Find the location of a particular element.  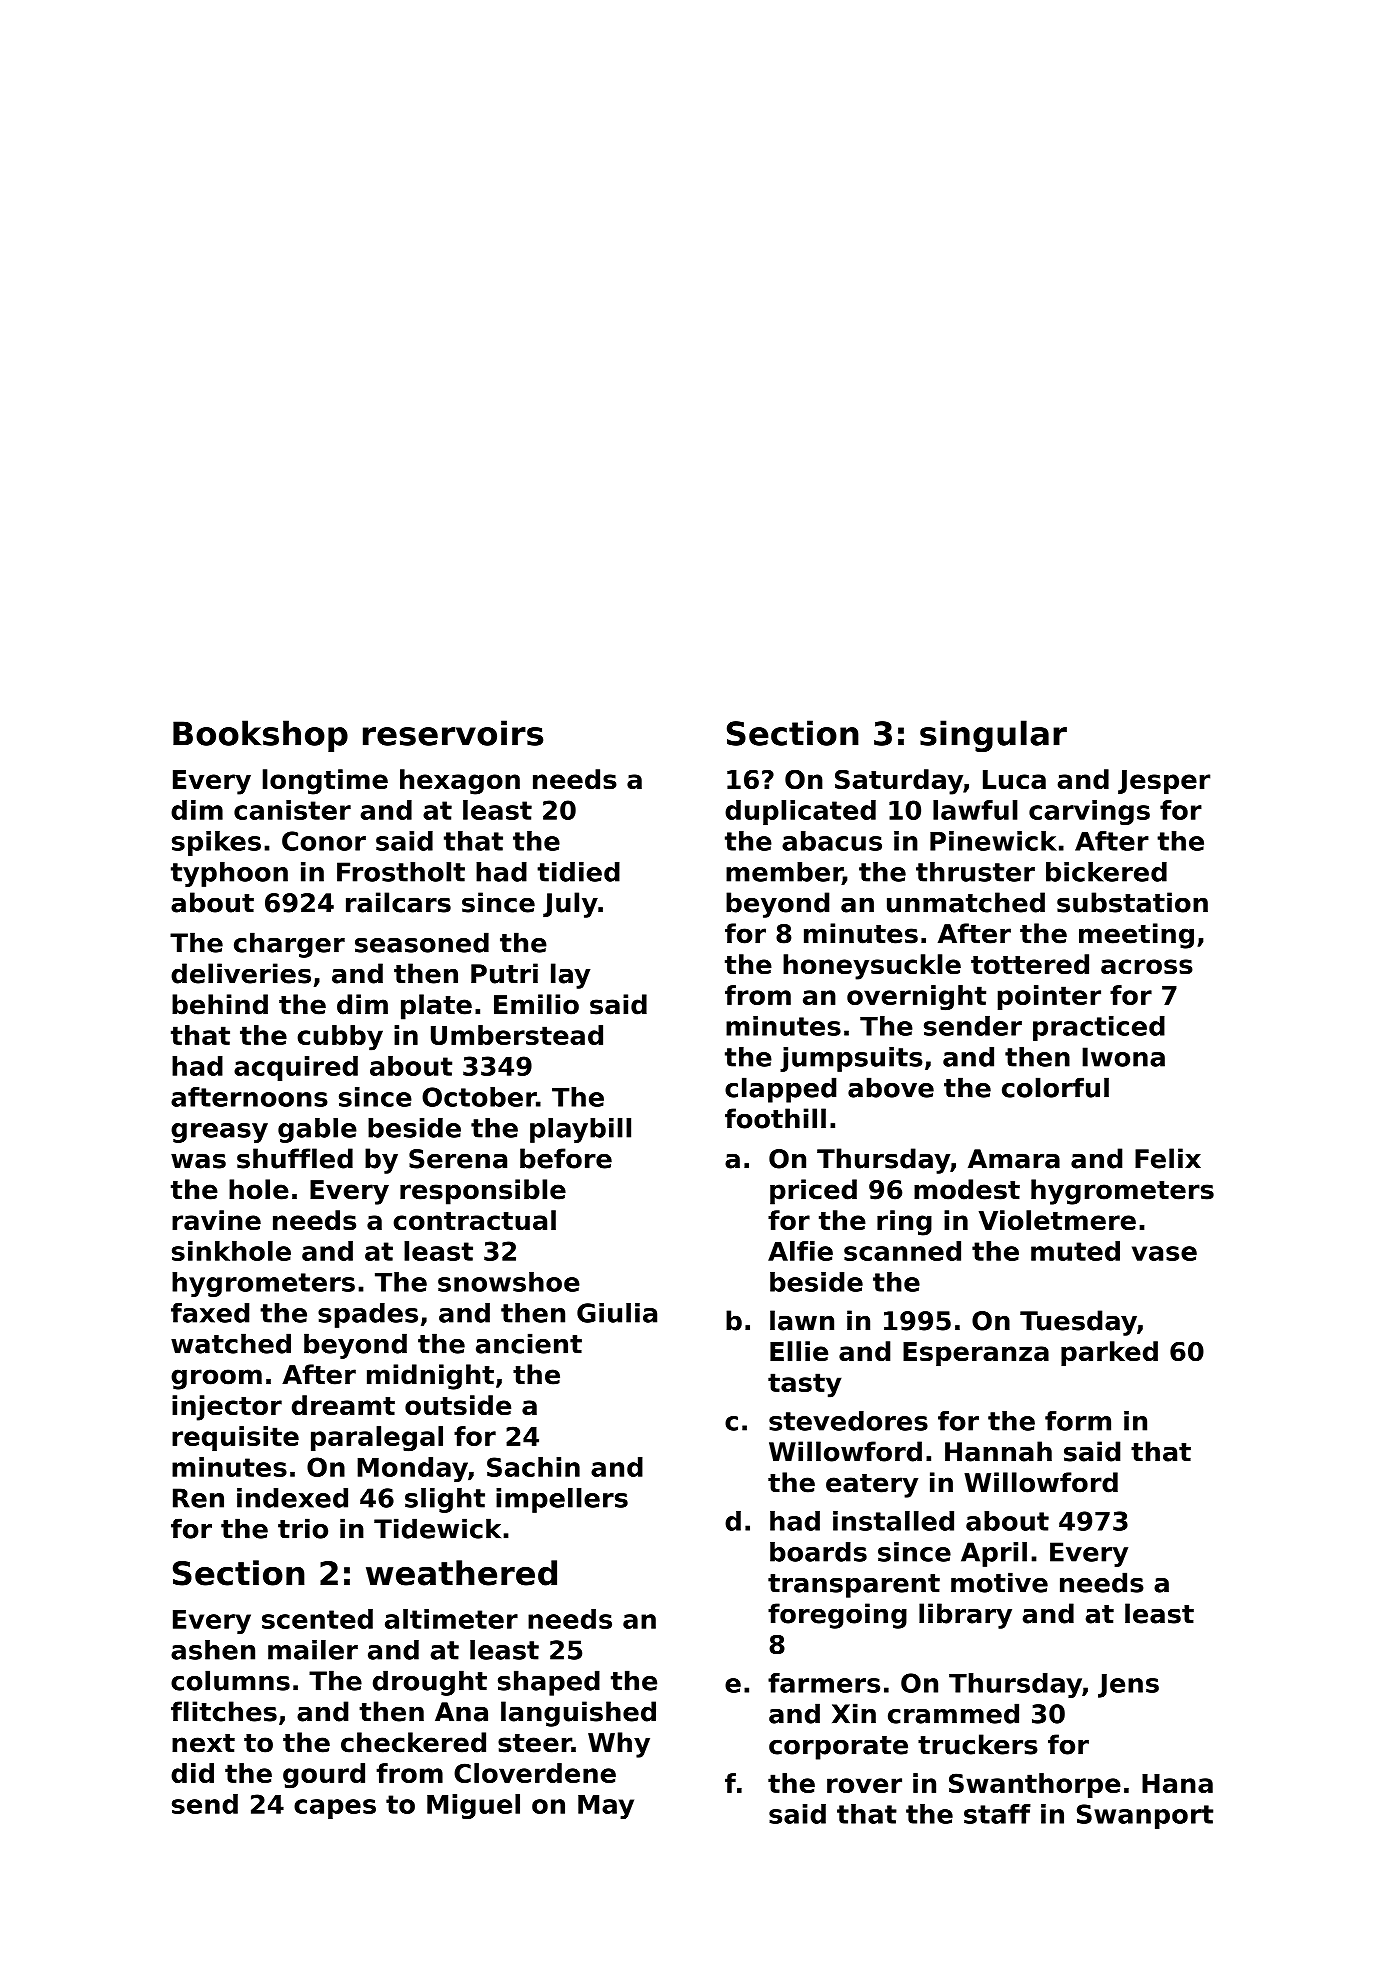

Jesper is located at coordinates (1164, 782).
